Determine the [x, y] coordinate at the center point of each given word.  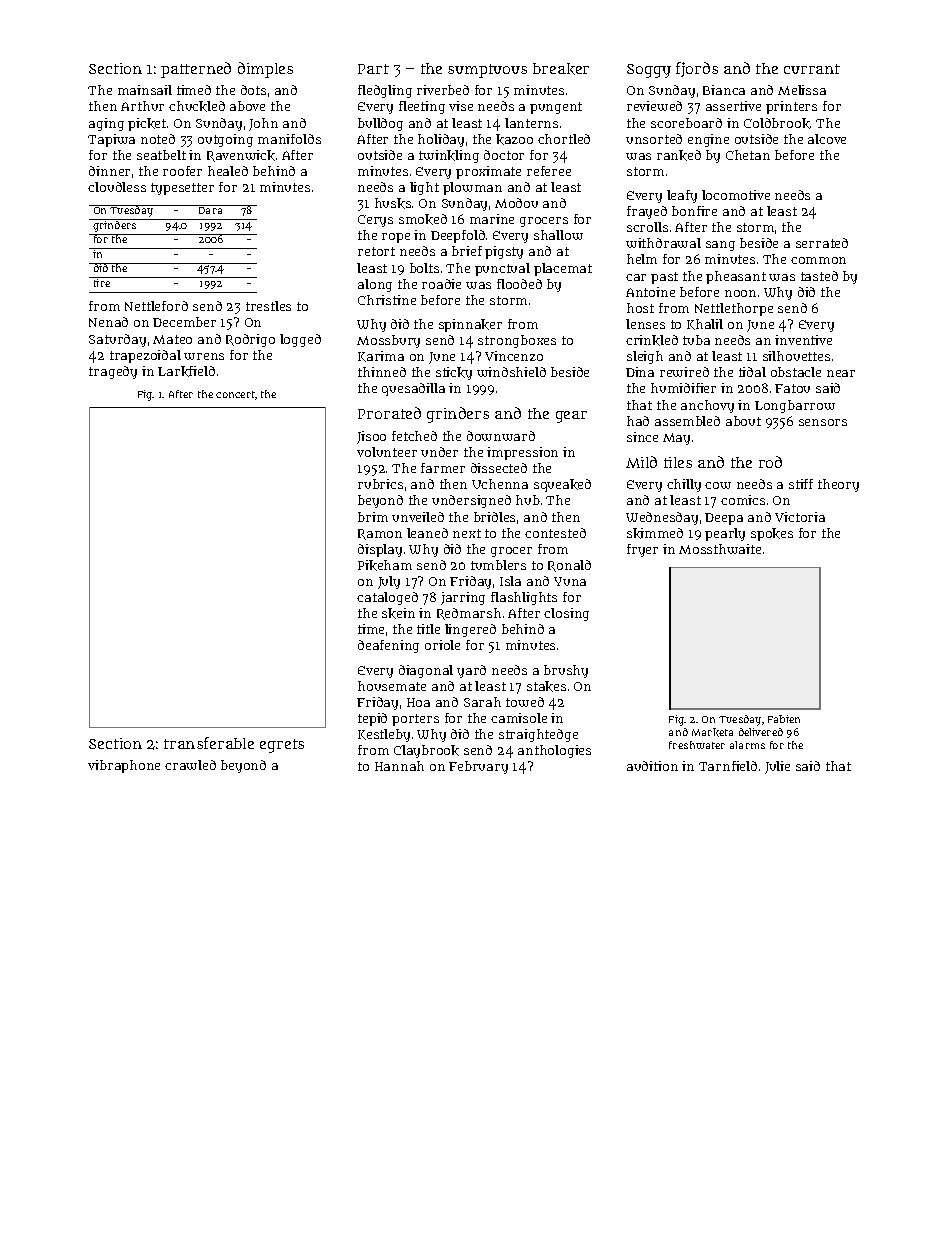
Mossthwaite [720, 549]
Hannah [399, 766]
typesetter [182, 189]
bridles [494, 517]
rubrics [380, 484]
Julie [777, 767]
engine [708, 140]
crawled [190, 765]
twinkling [449, 156]
